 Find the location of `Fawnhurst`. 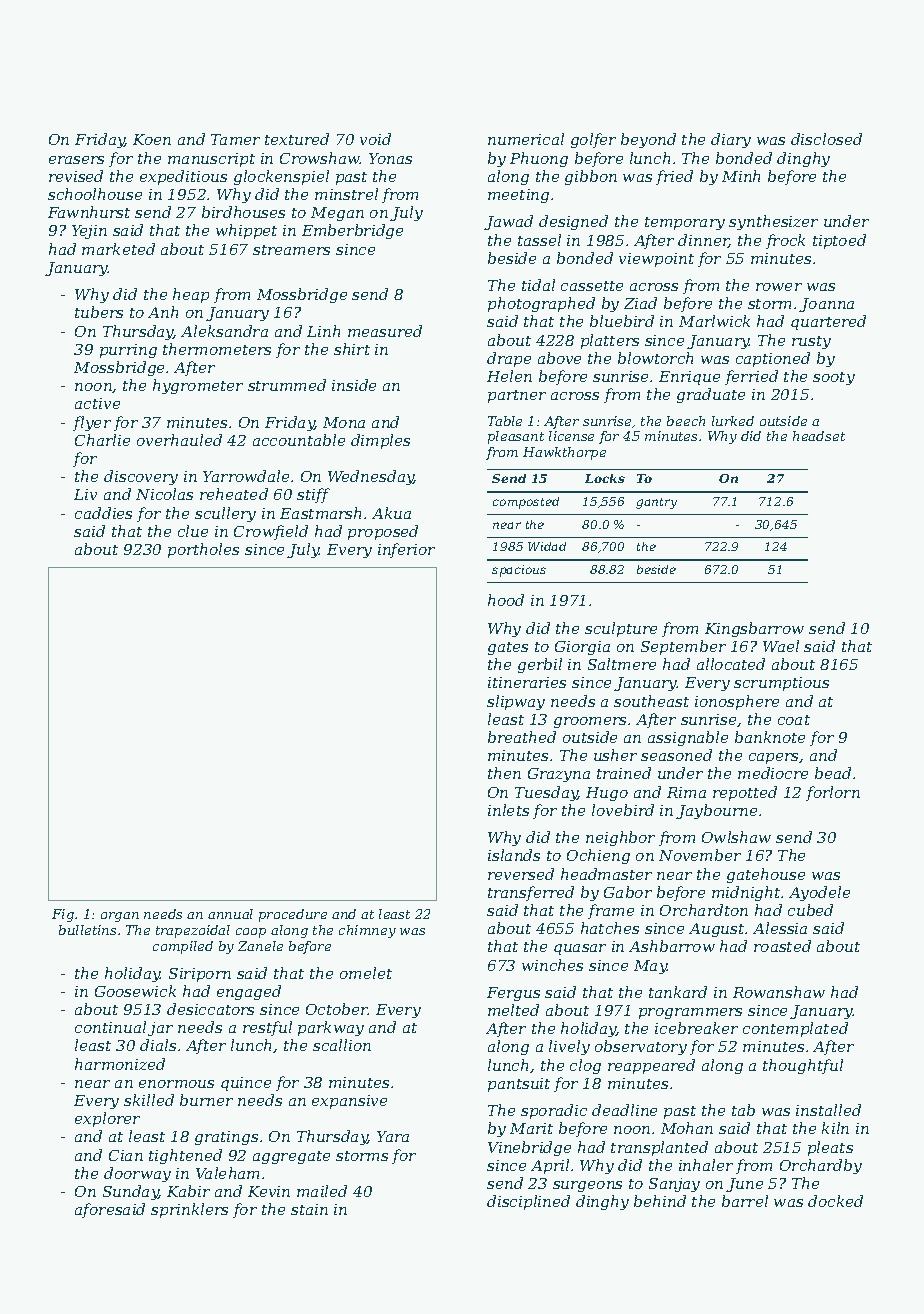

Fawnhurst is located at coordinates (89, 212).
